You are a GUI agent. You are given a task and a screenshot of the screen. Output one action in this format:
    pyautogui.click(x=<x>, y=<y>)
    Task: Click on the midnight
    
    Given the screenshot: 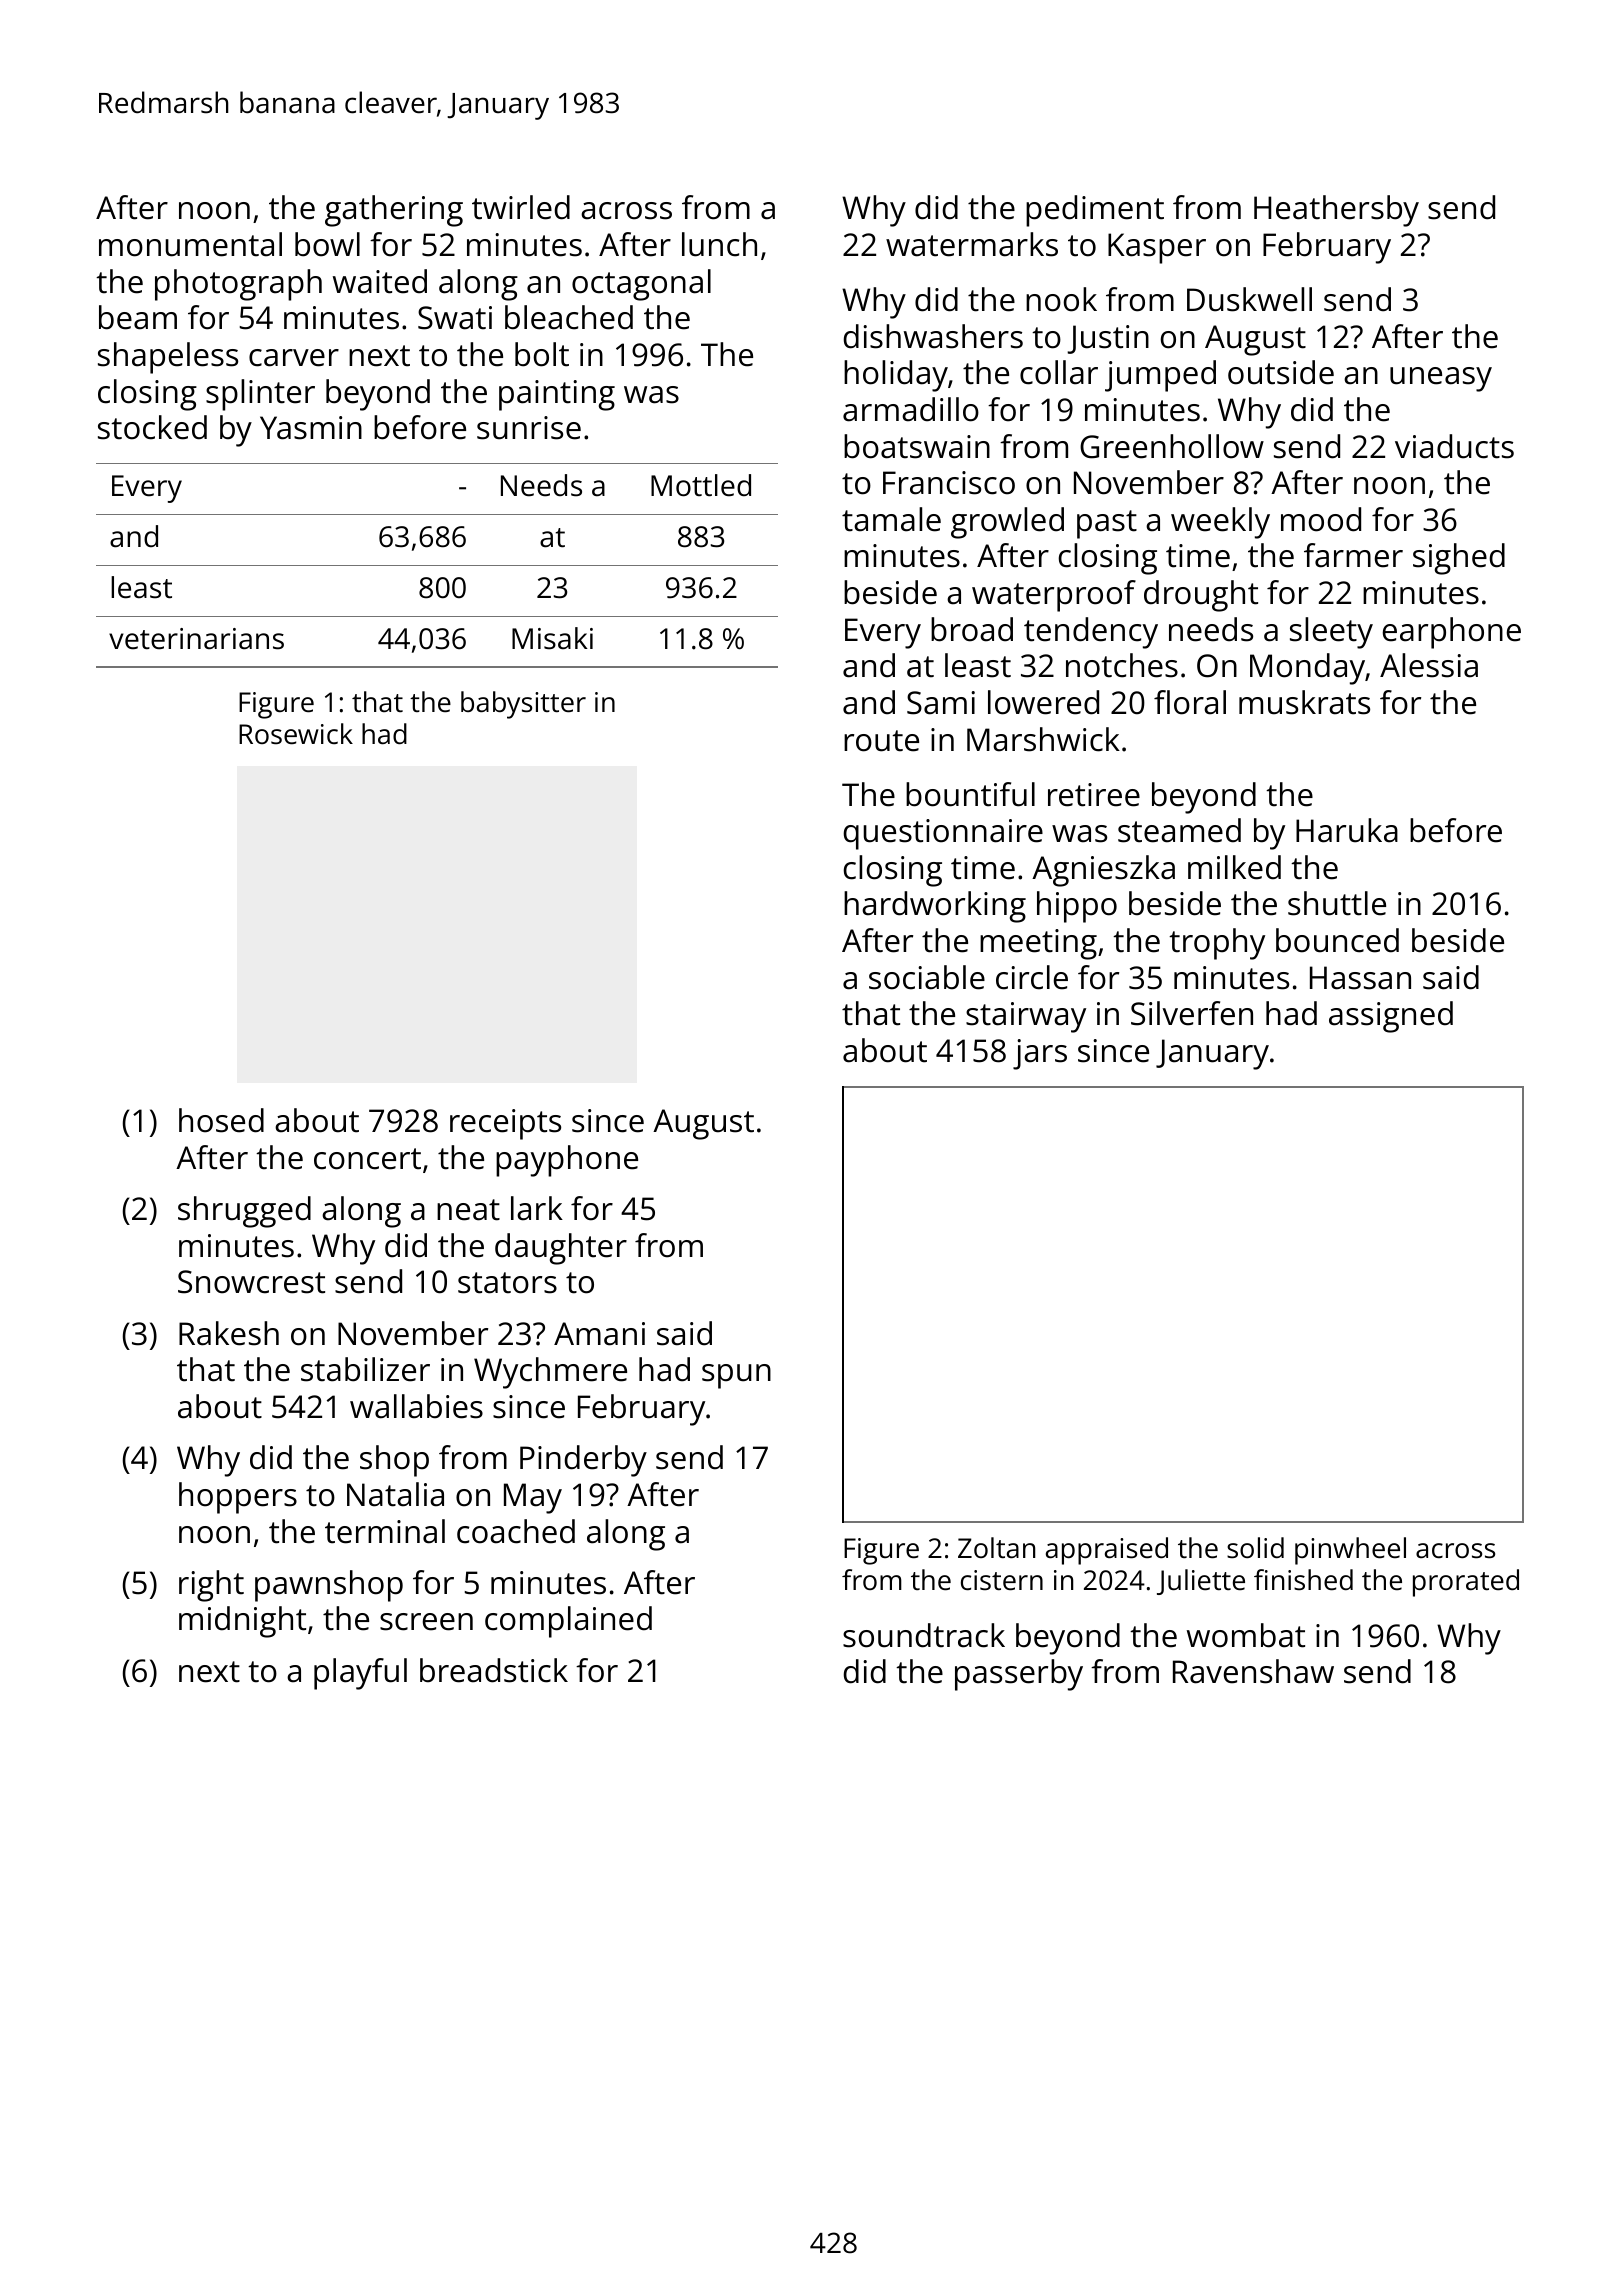 What is the action you would take?
    pyautogui.click(x=242, y=1622)
